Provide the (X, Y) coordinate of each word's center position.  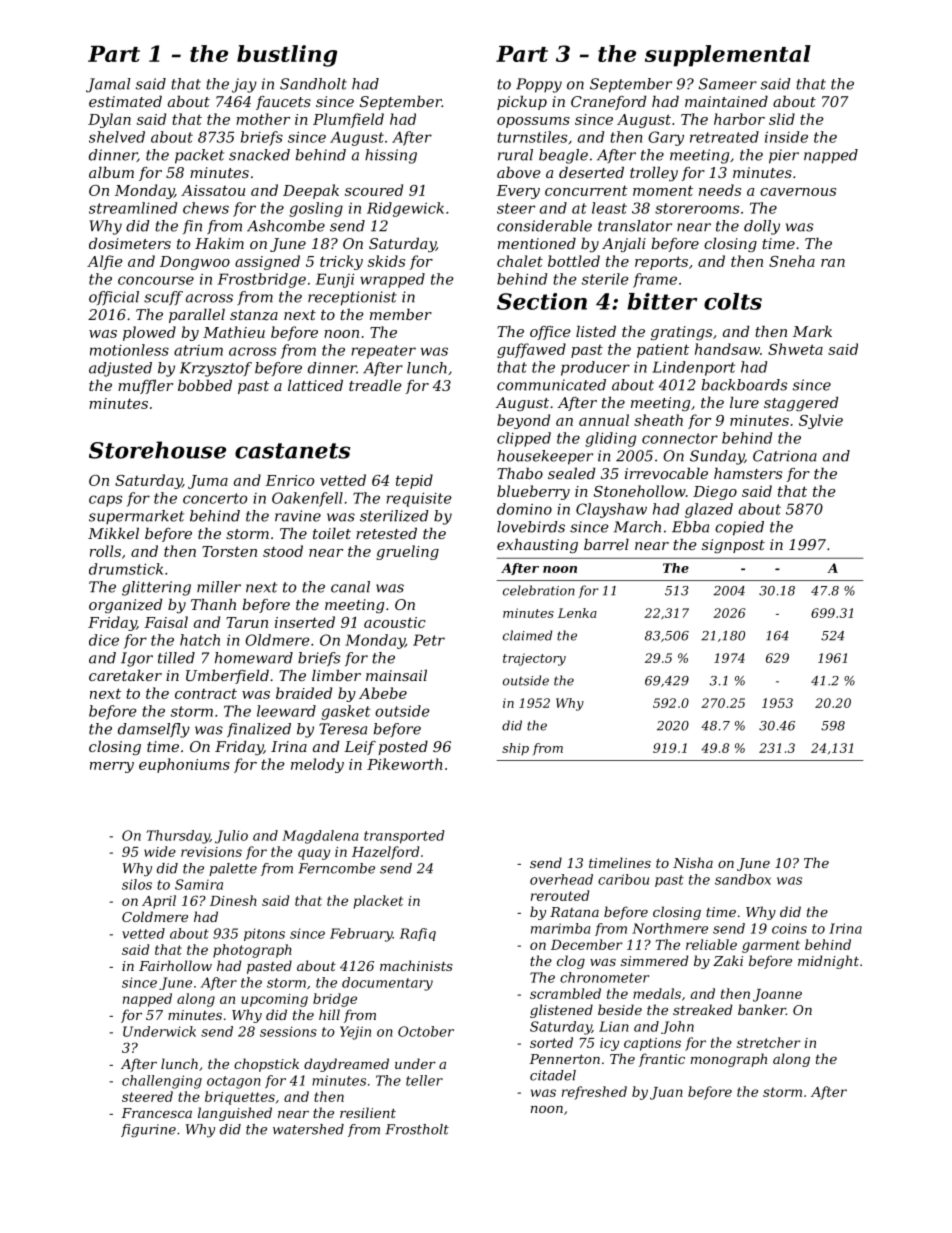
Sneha (792, 261)
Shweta (795, 349)
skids (386, 261)
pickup (522, 103)
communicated (551, 385)
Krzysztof (216, 369)
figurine (148, 1130)
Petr (429, 640)
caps (105, 501)
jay (244, 85)
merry (112, 767)
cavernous (798, 192)
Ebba (690, 527)
